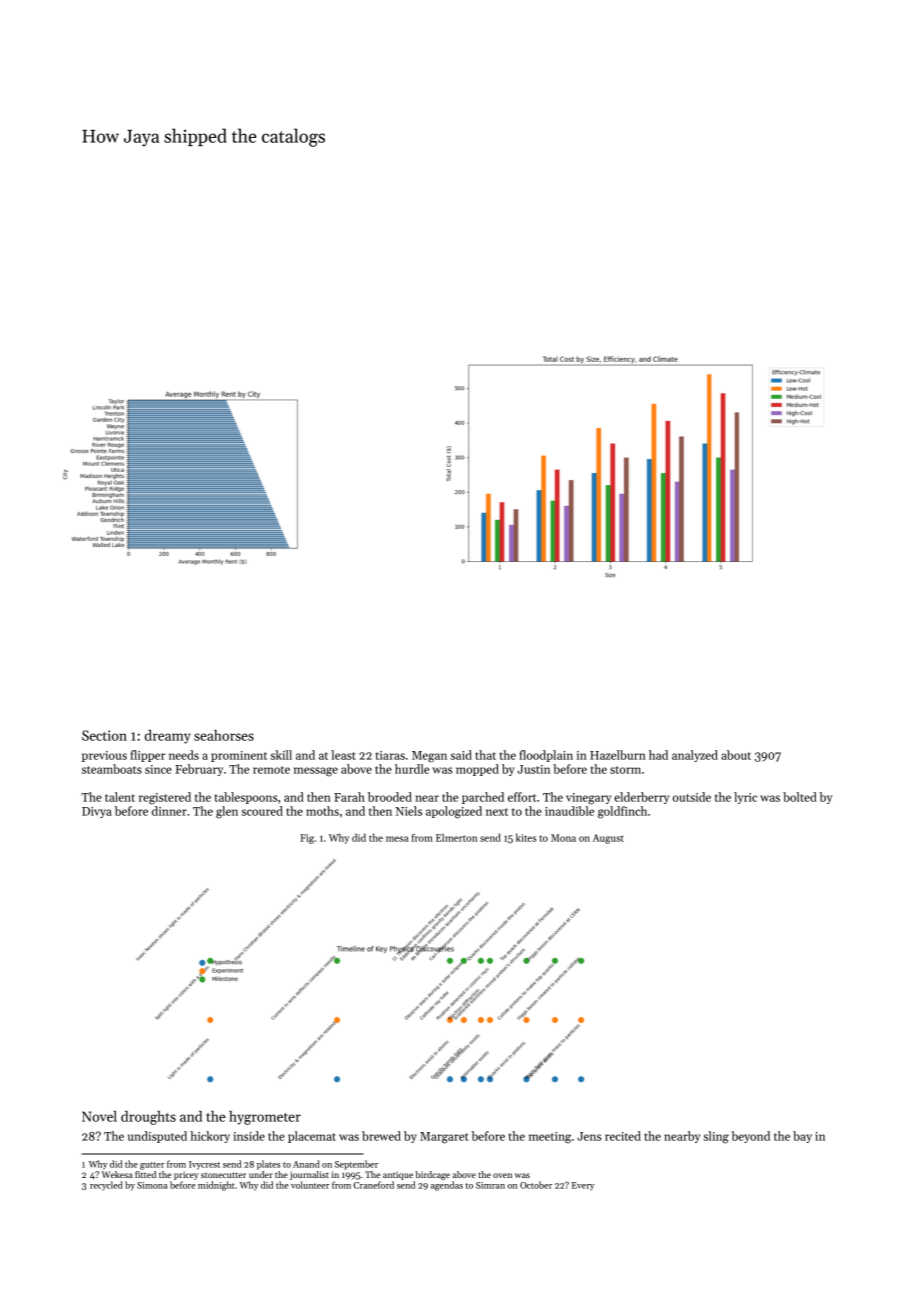 The height and width of the screenshot is (1308, 924). Describe the element at coordinates (526, 837) in the screenshot. I see `kites` at that location.
